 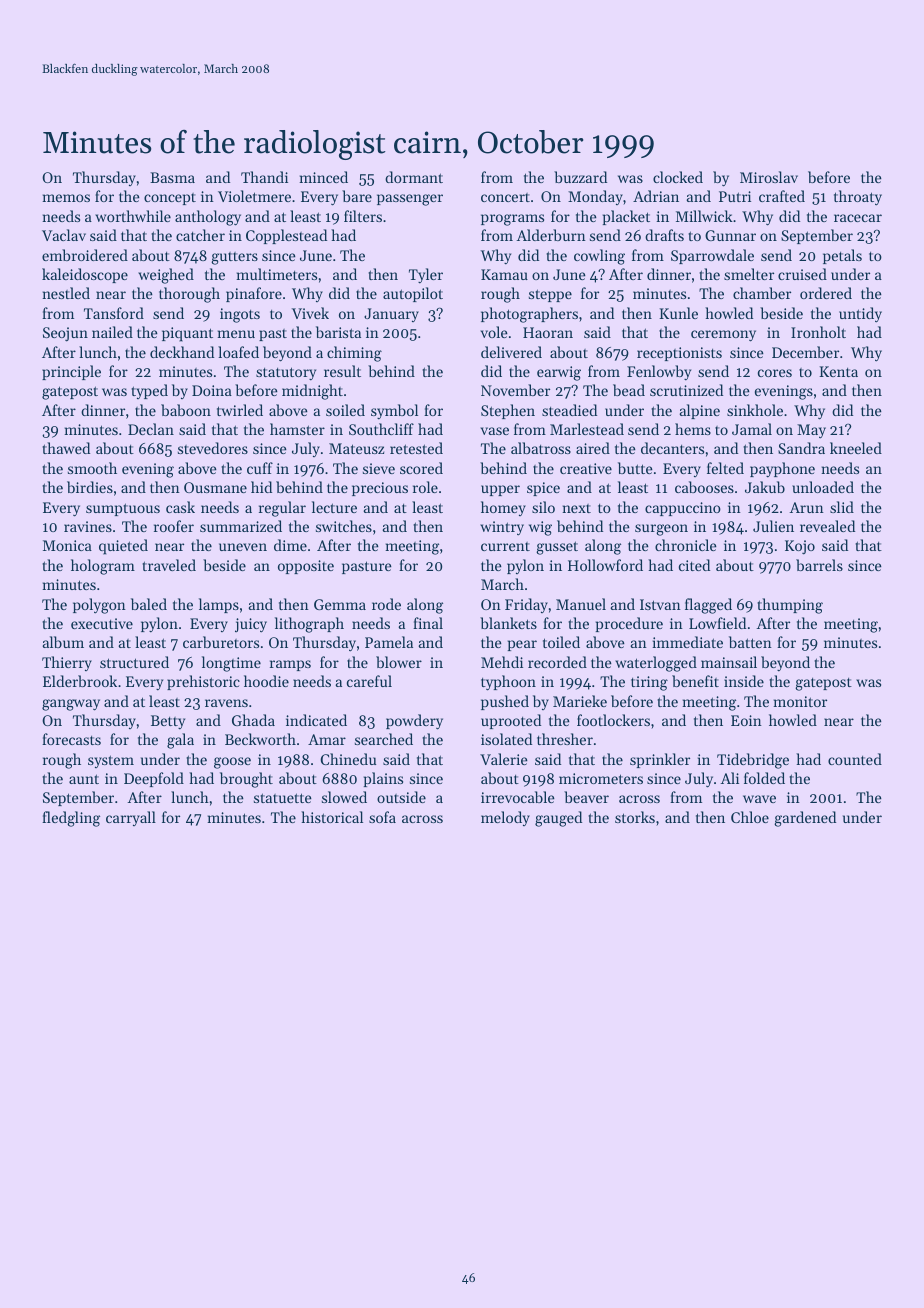 I want to click on Declan, so click(x=151, y=429).
